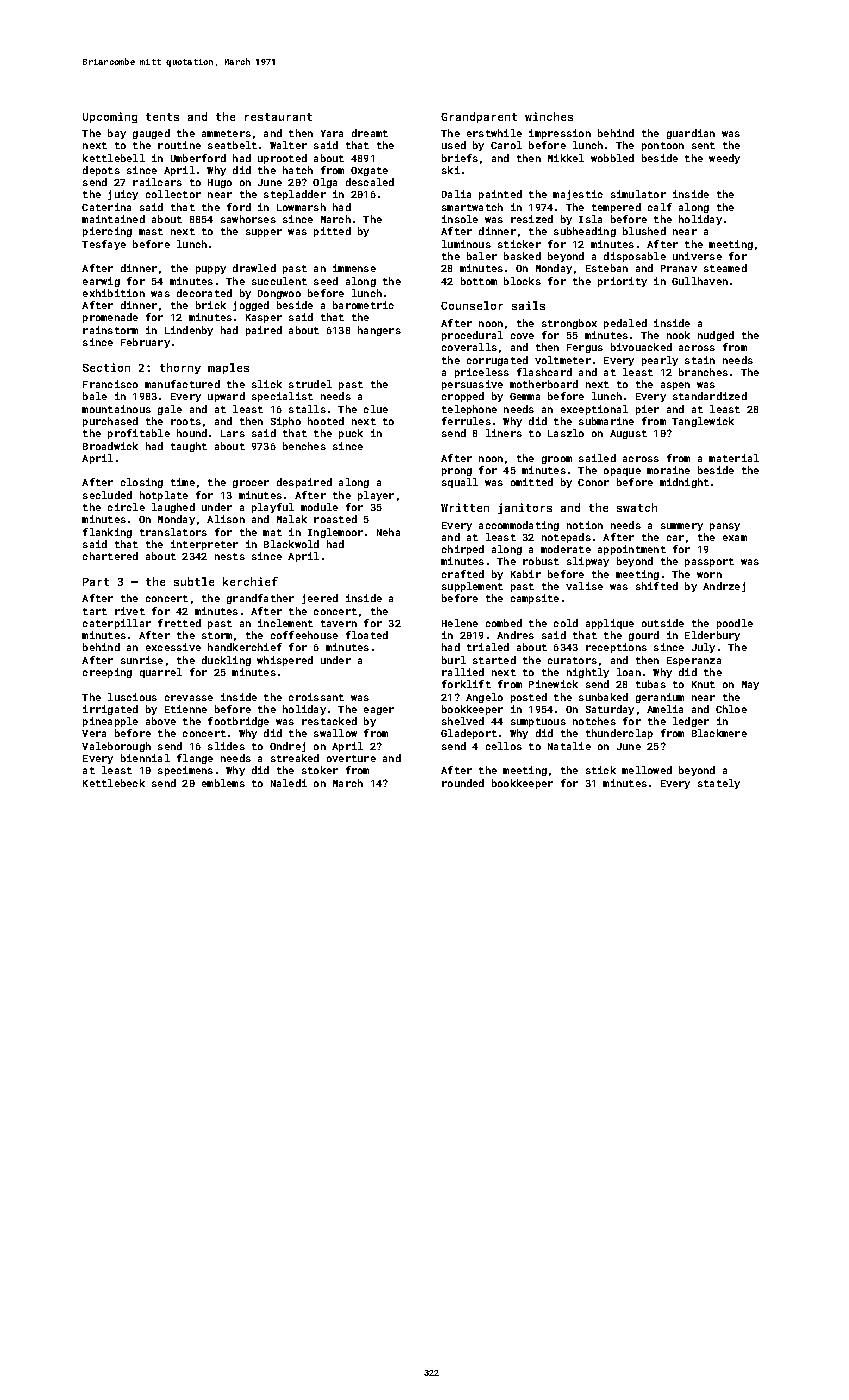  What do you see at coordinates (204, 293) in the screenshot?
I see `decorated` at bounding box center [204, 293].
